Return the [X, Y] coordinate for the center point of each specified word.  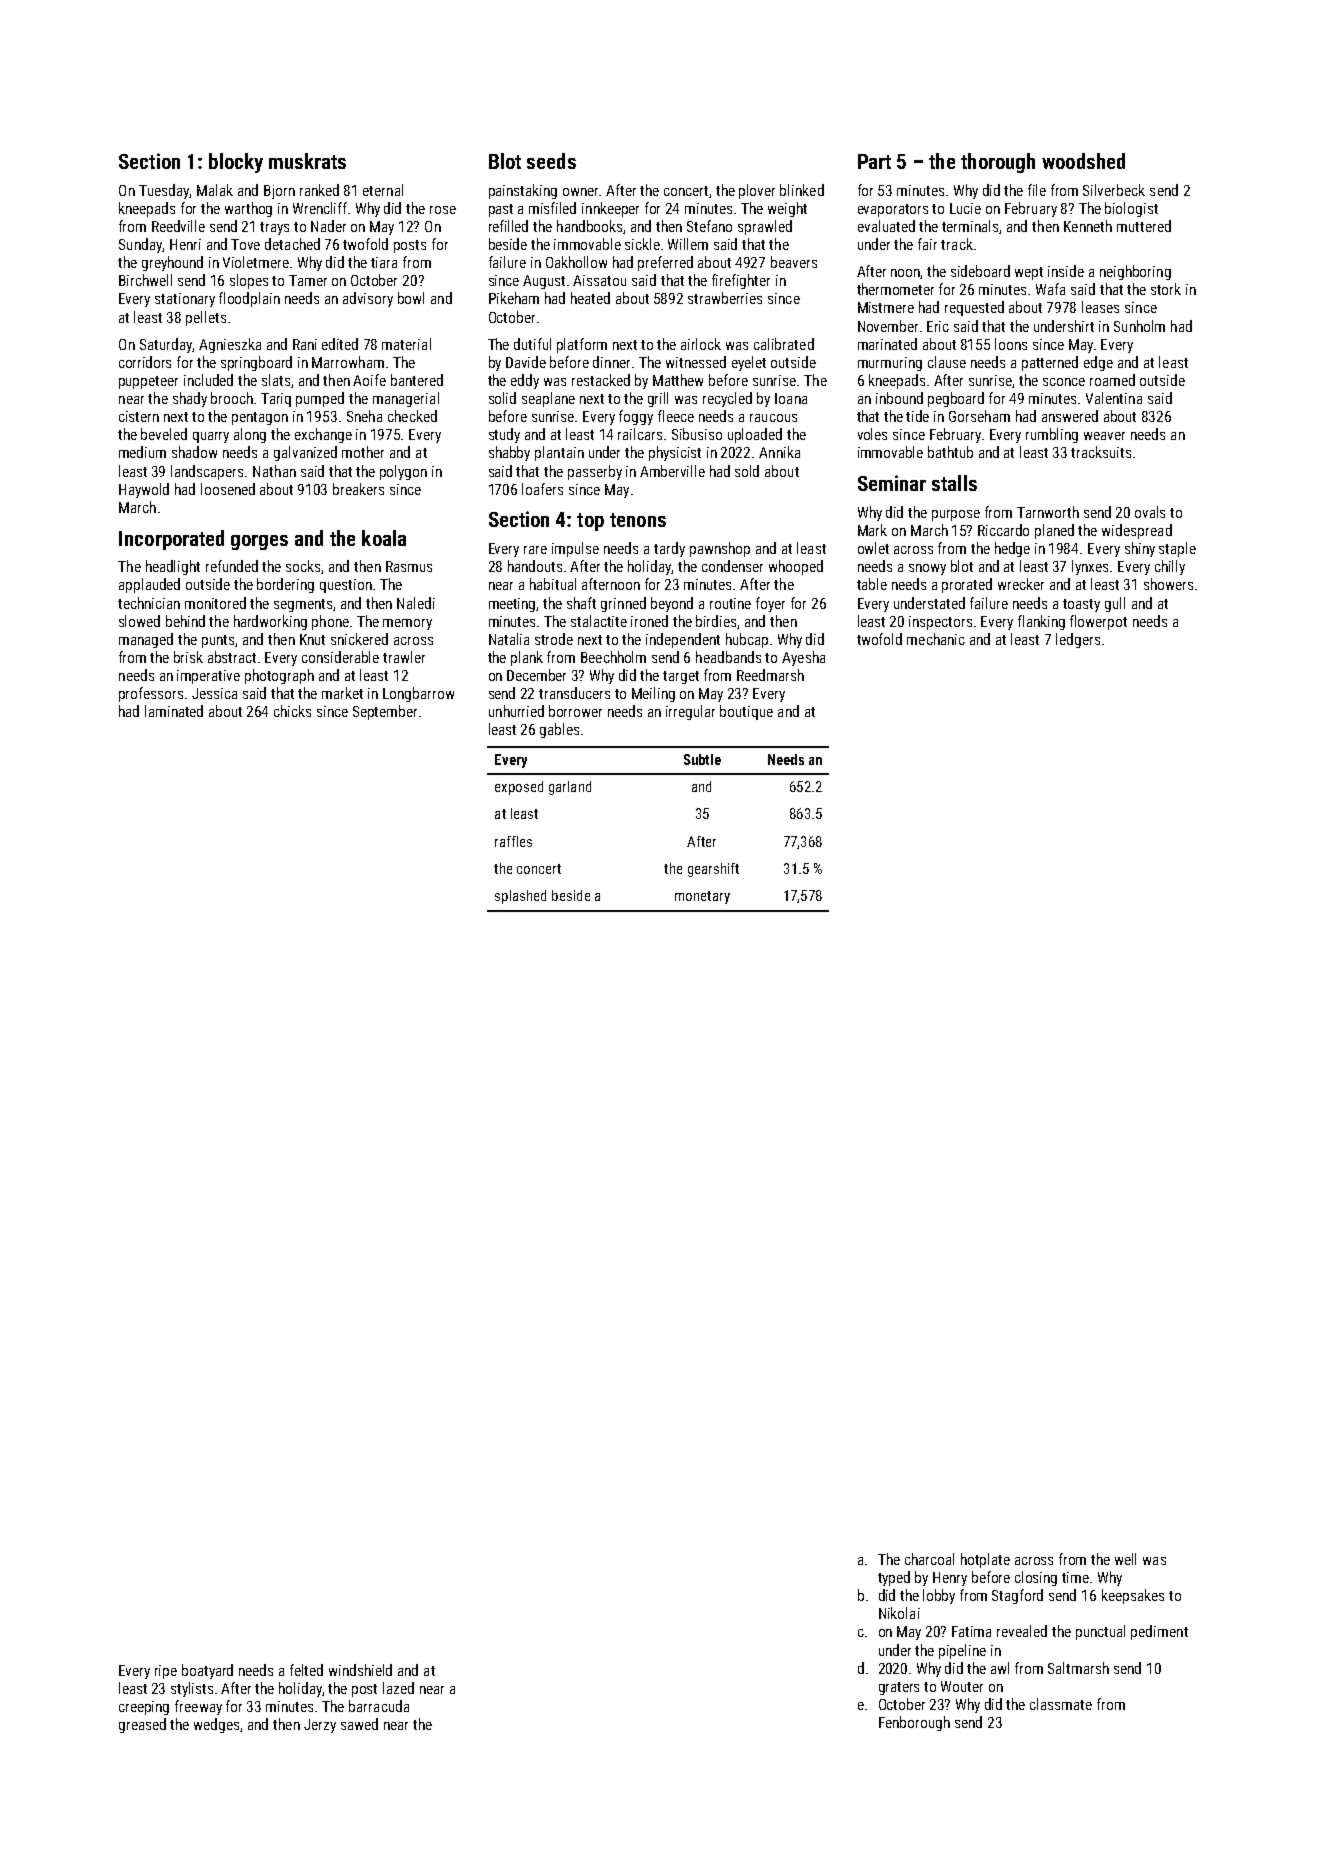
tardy [669, 549]
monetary [702, 897]
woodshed [1083, 161]
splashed [520, 897]
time [1075, 1577]
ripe [166, 1672]
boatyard [207, 1671]
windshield [360, 1670]
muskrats [307, 161]
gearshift [713, 870]
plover [757, 191]
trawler [404, 657]
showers [1168, 584]
